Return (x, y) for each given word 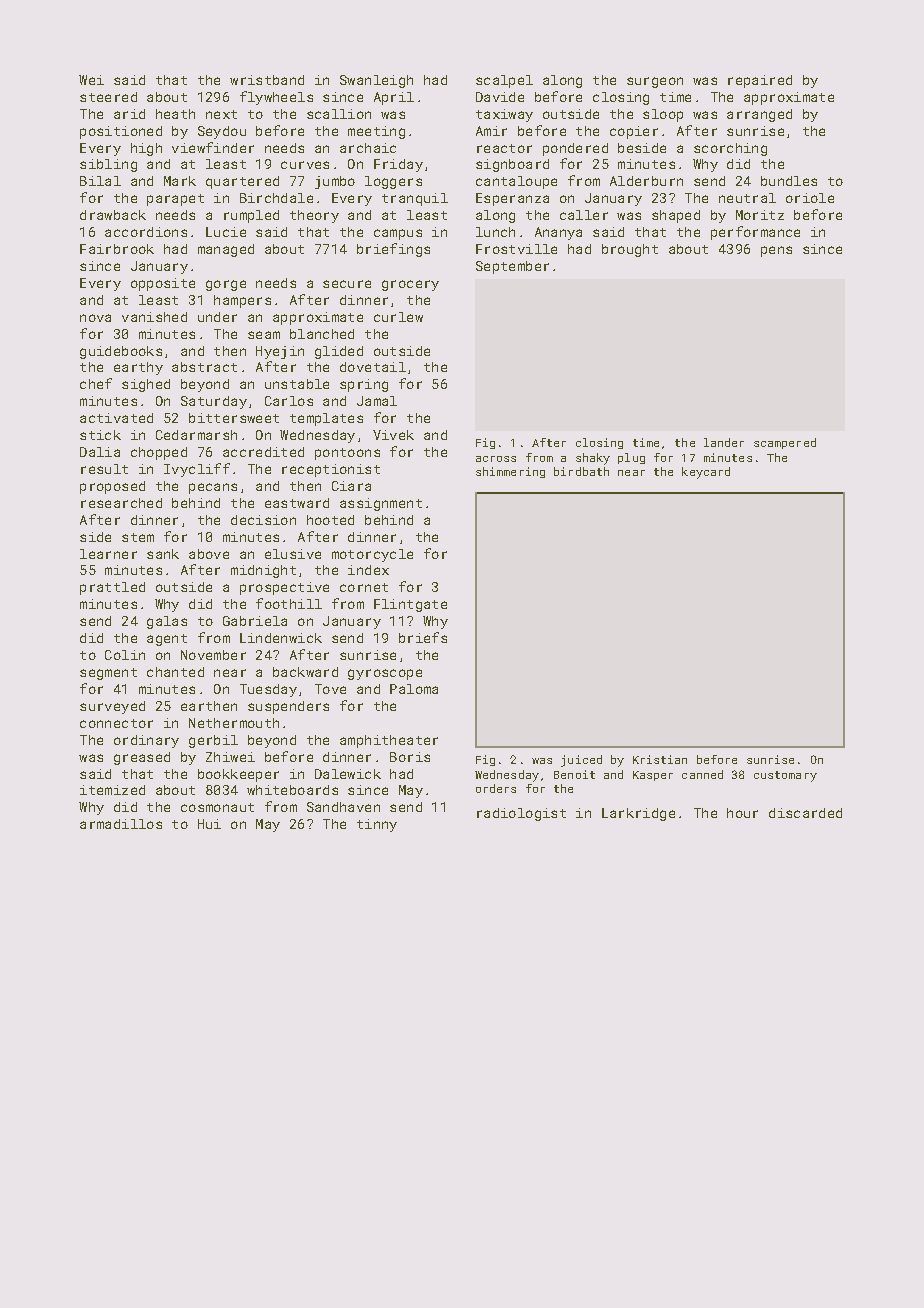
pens (776, 251)
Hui (209, 824)
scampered (785, 443)
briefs (423, 637)
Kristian (660, 759)
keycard (706, 473)
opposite (163, 284)
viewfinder (213, 147)
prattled (112, 588)
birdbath (581, 471)
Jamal (377, 401)
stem (138, 537)
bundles (789, 181)
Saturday (214, 402)
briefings (393, 250)
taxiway (504, 115)
